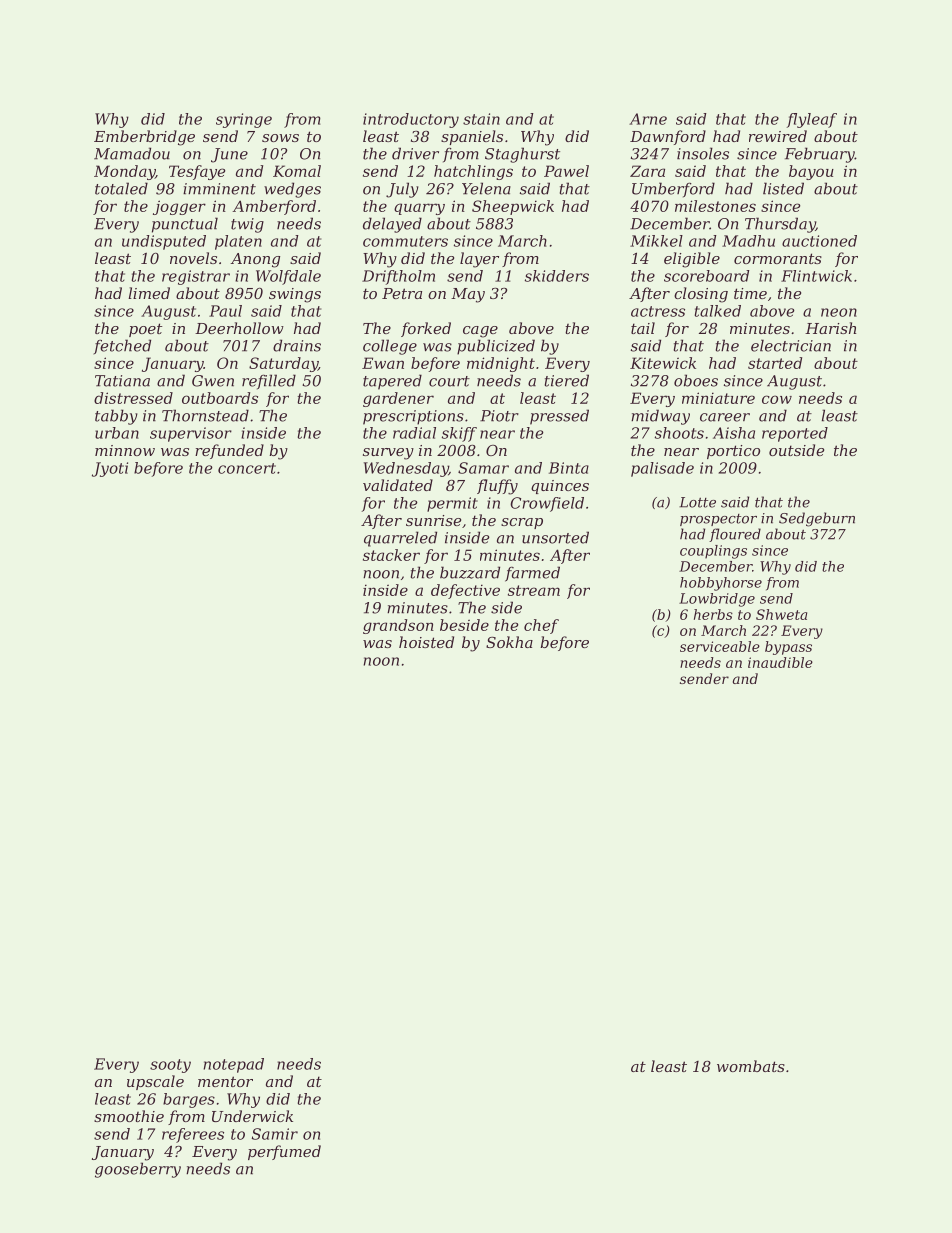  Describe the element at coordinates (275, 1134) in the document. I see `Samir` at that location.
